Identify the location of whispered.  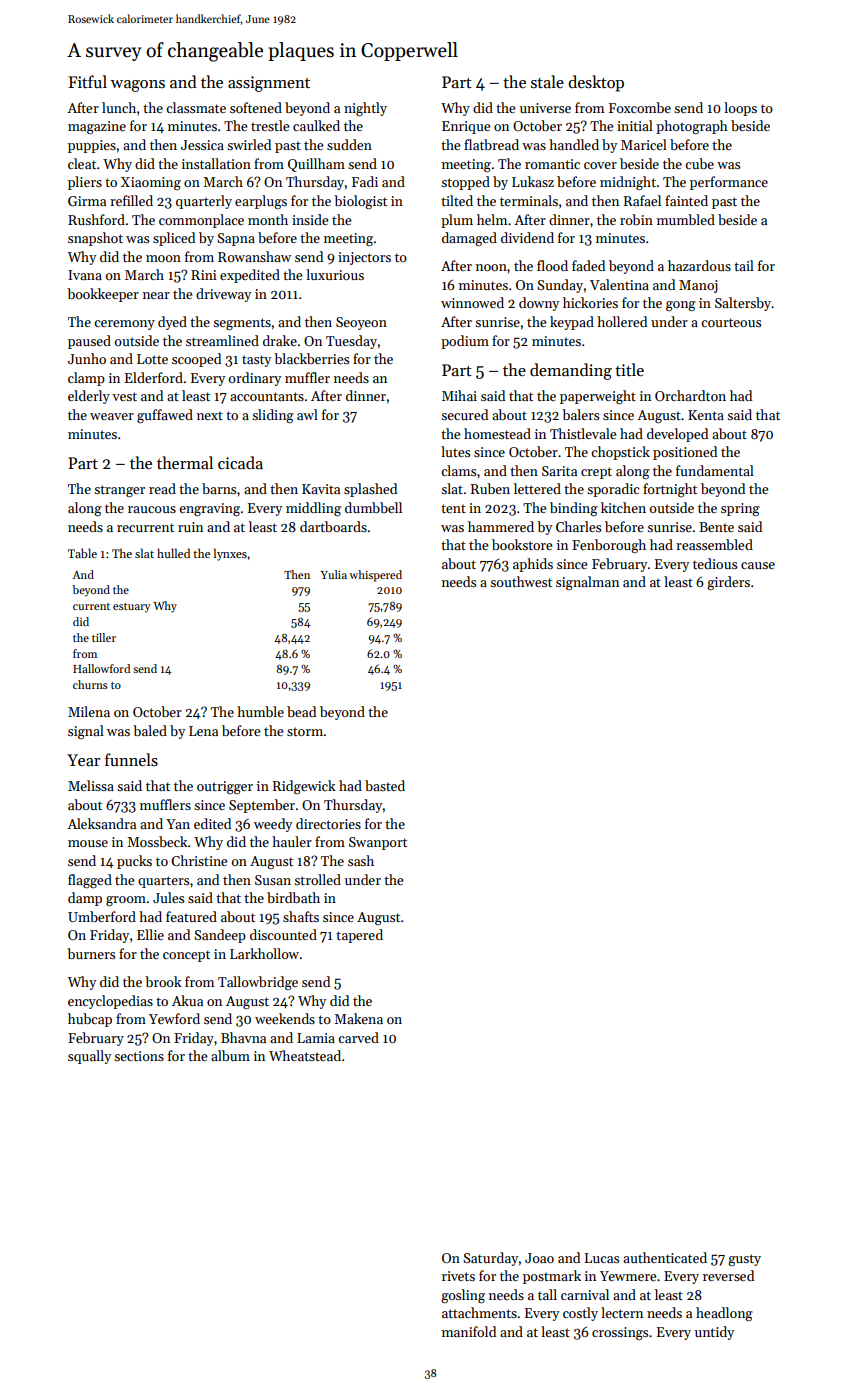
(375, 576).
